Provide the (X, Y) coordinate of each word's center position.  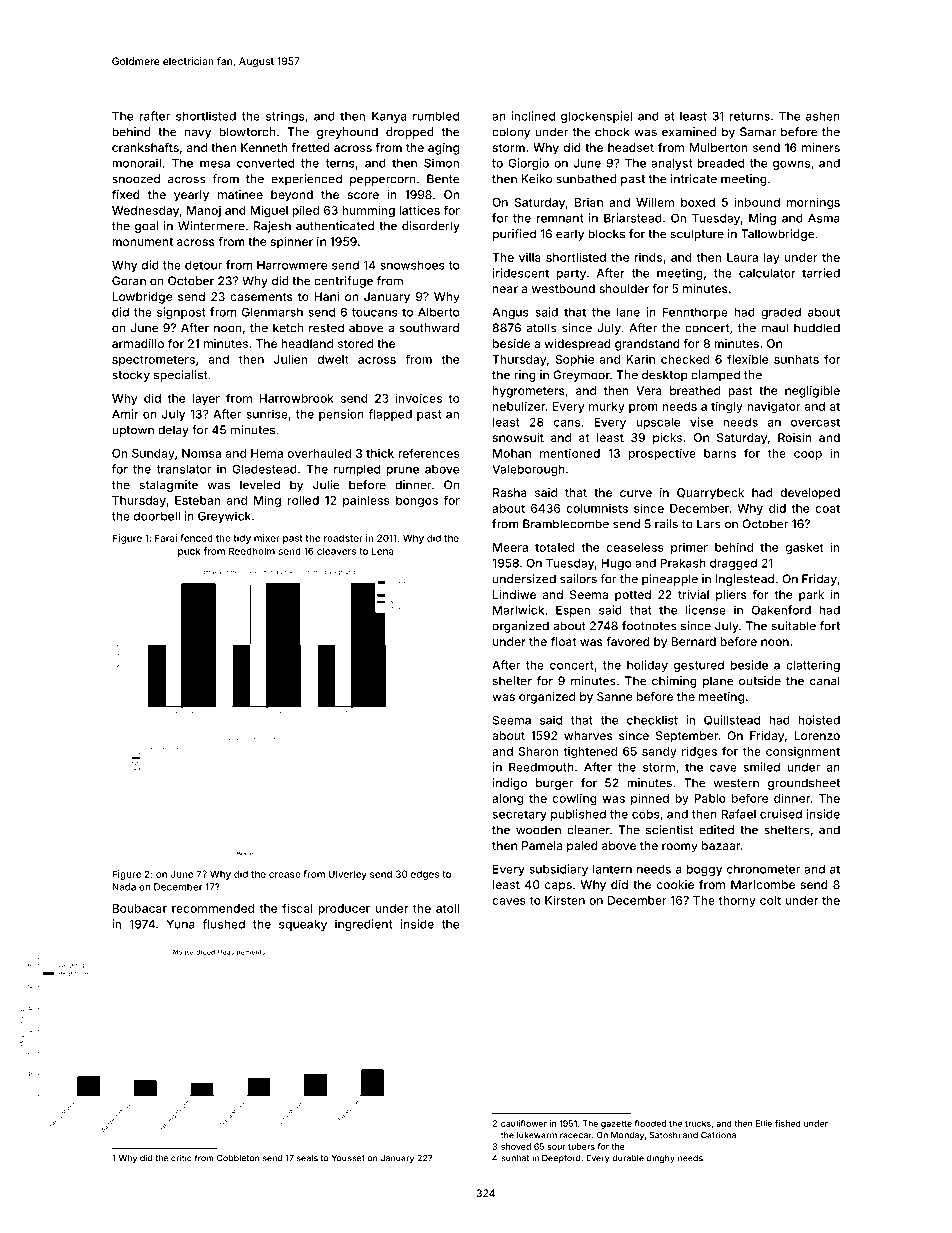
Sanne (615, 696)
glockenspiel (596, 117)
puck (189, 552)
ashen (823, 116)
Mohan (512, 453)
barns (720, 453)
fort (830, 626)
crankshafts (145, 147)
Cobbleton (238, 1158)
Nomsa (201, 453)
